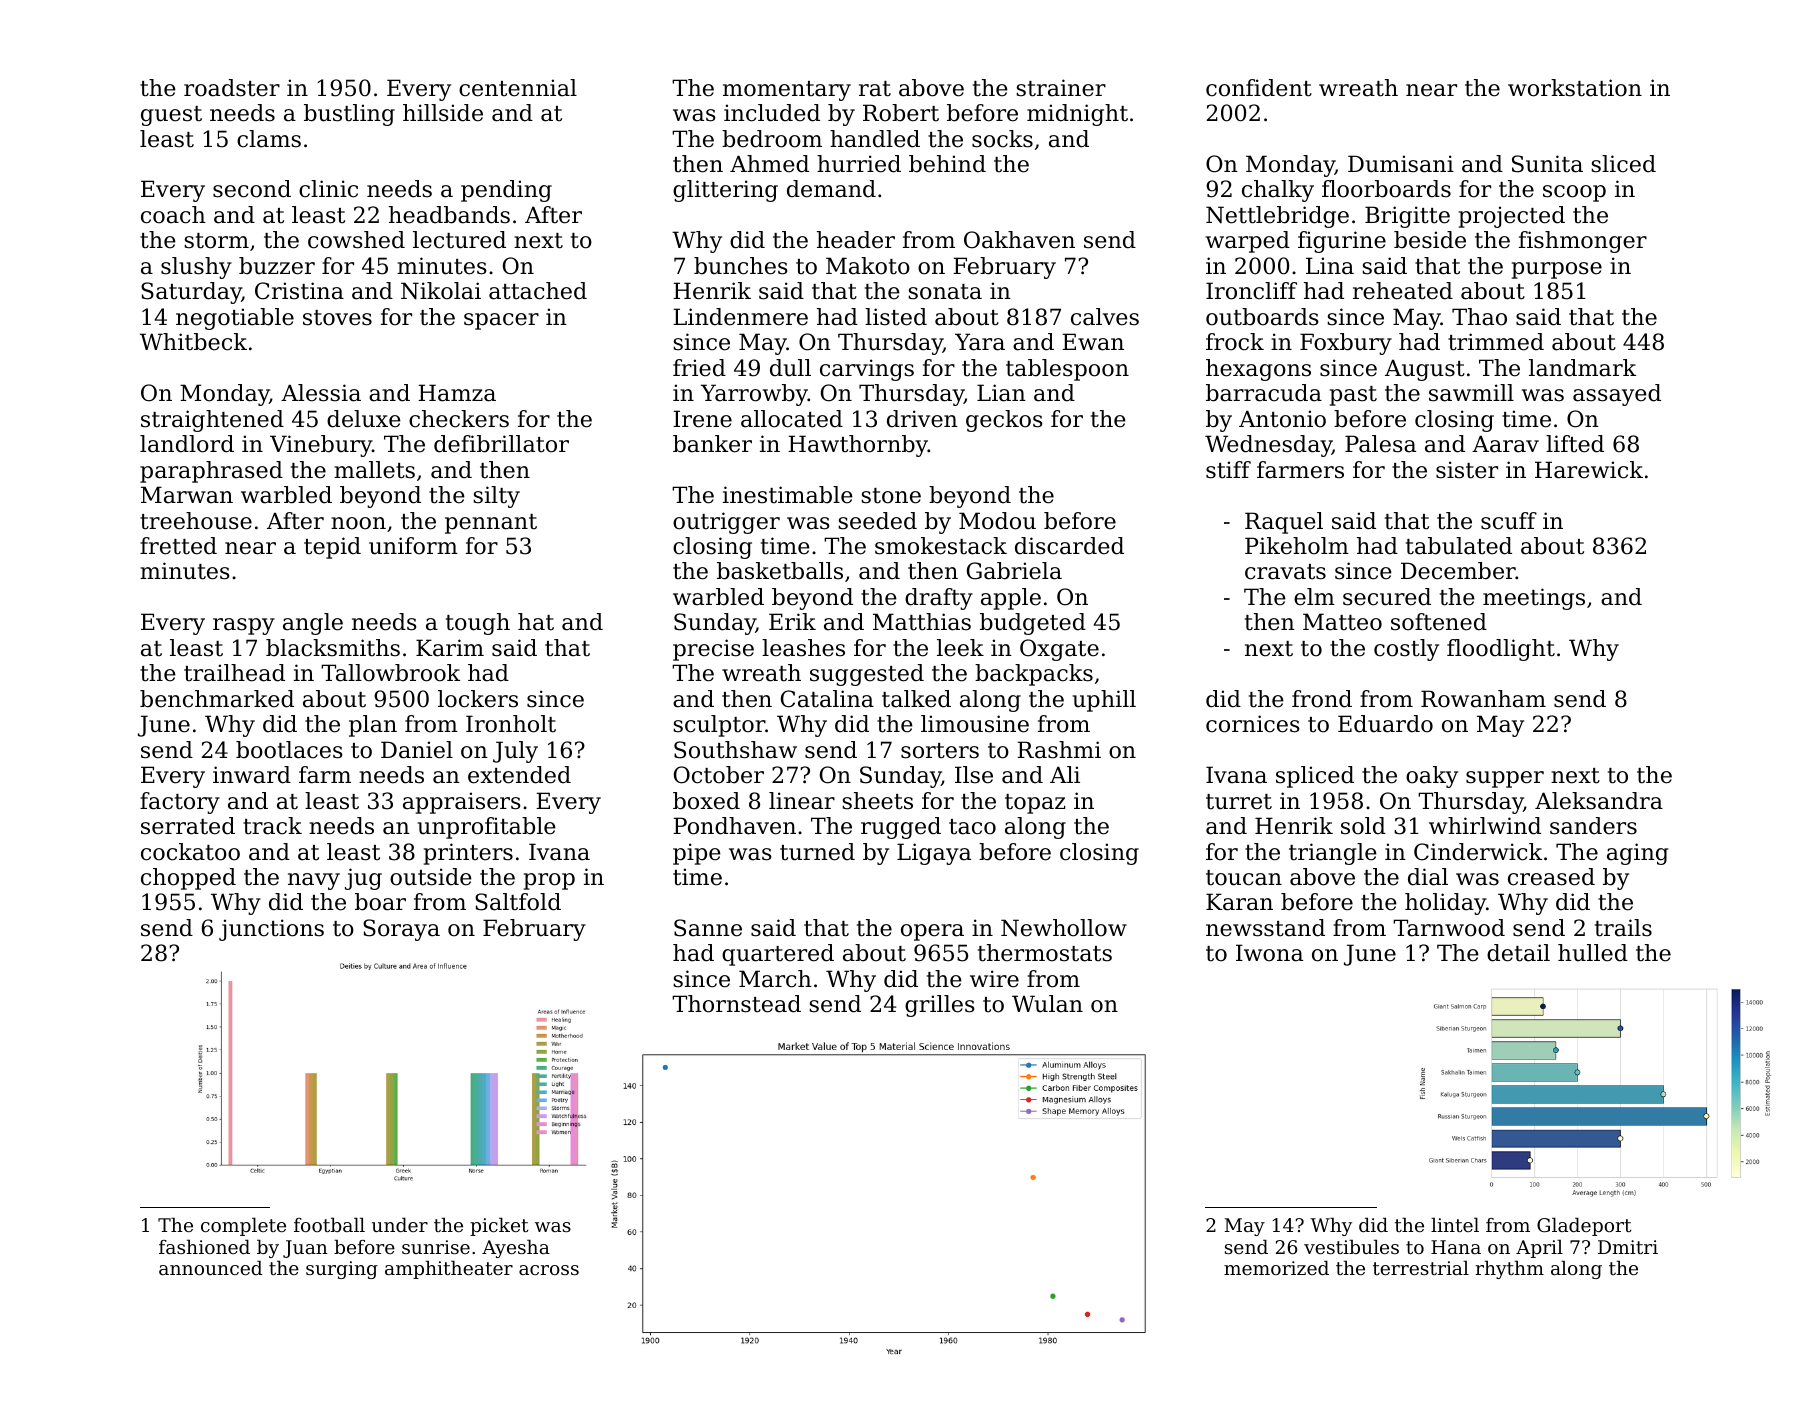 This document has width=1814, height=1402. Describe the element at coordinates (1351, 1246) in the document. I see `vestibules` at that location.
